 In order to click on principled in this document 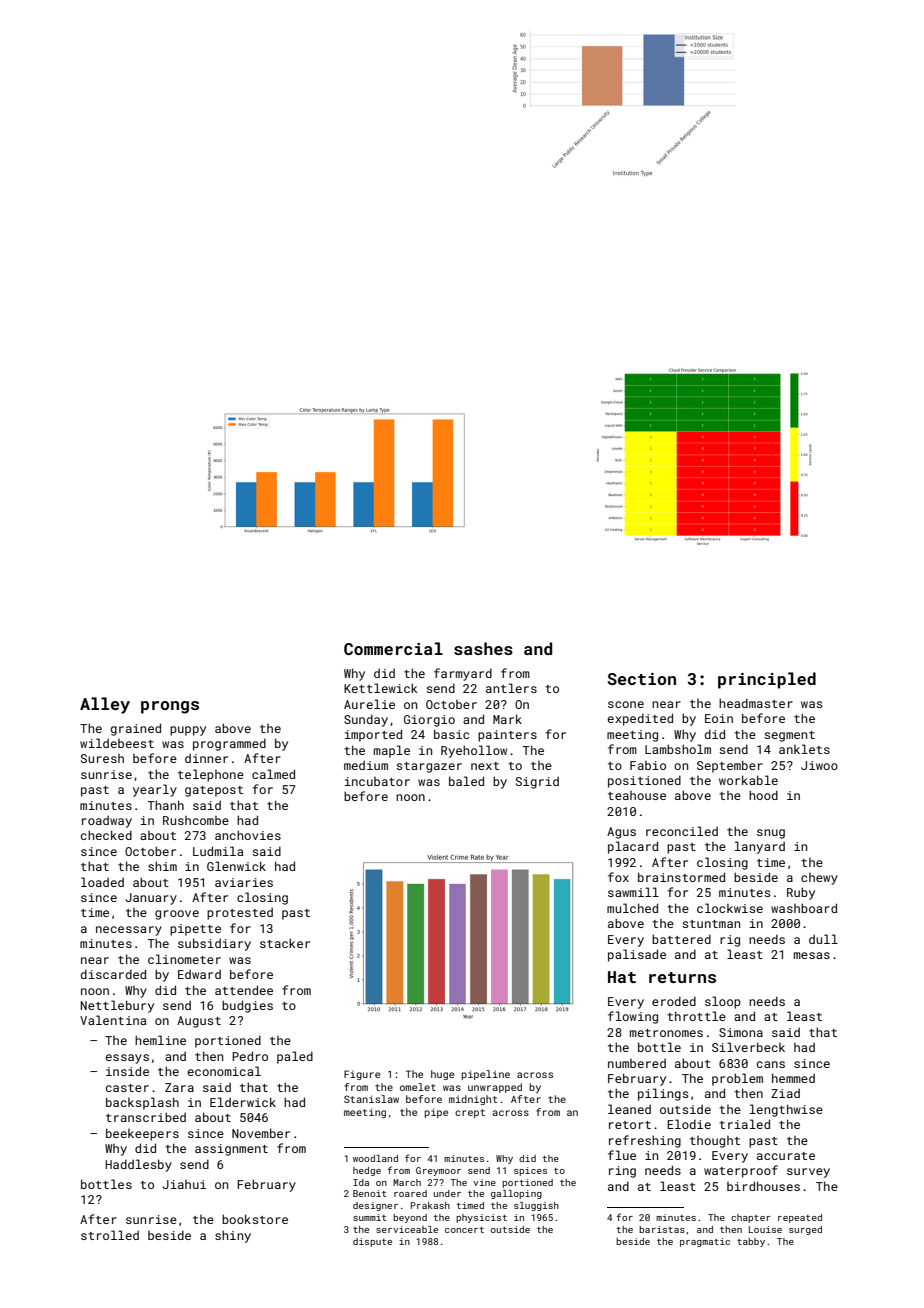, I will do `click(767, 680)`.
